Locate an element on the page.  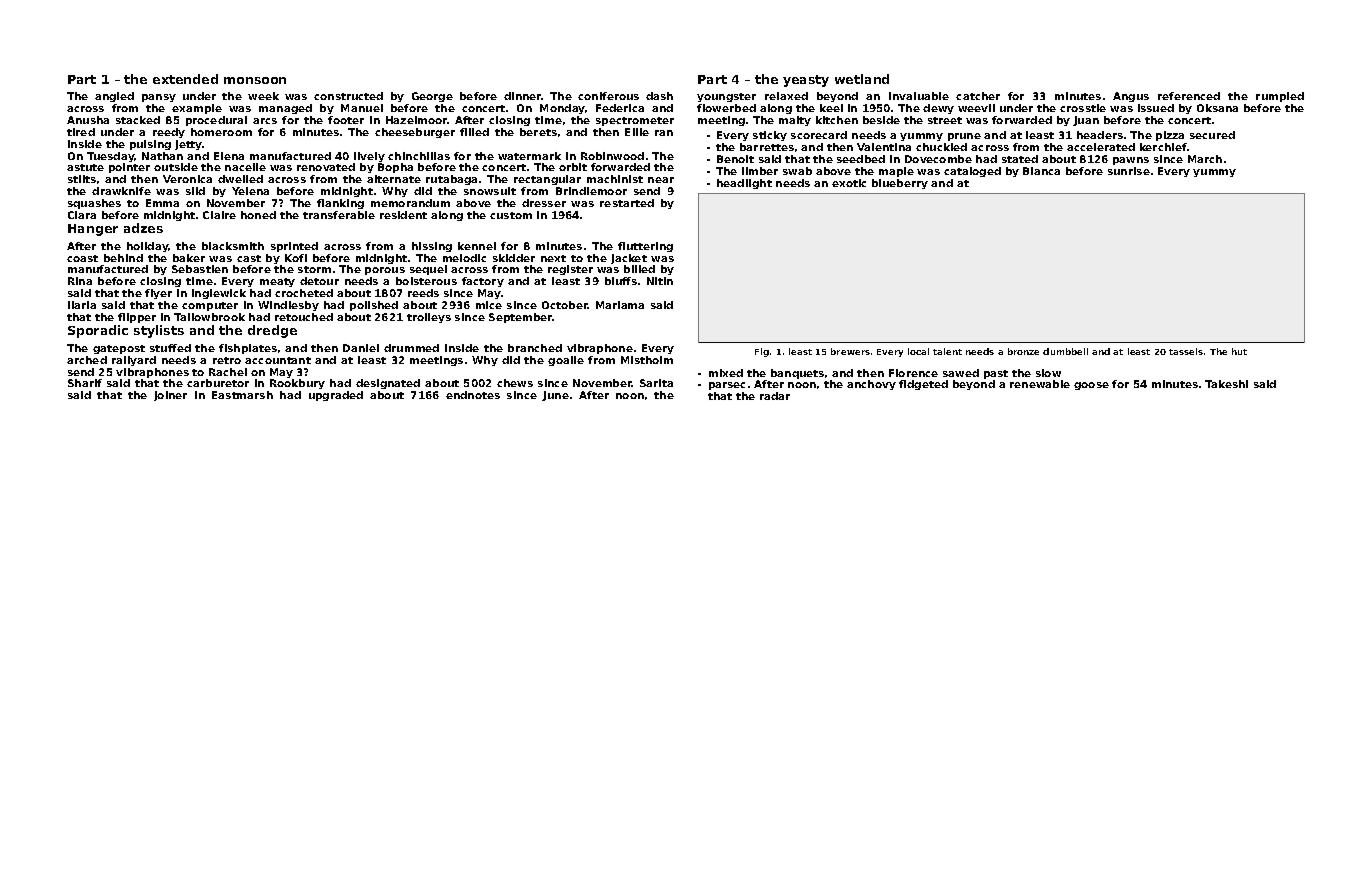
March is located at coordinates (1205, 159).
